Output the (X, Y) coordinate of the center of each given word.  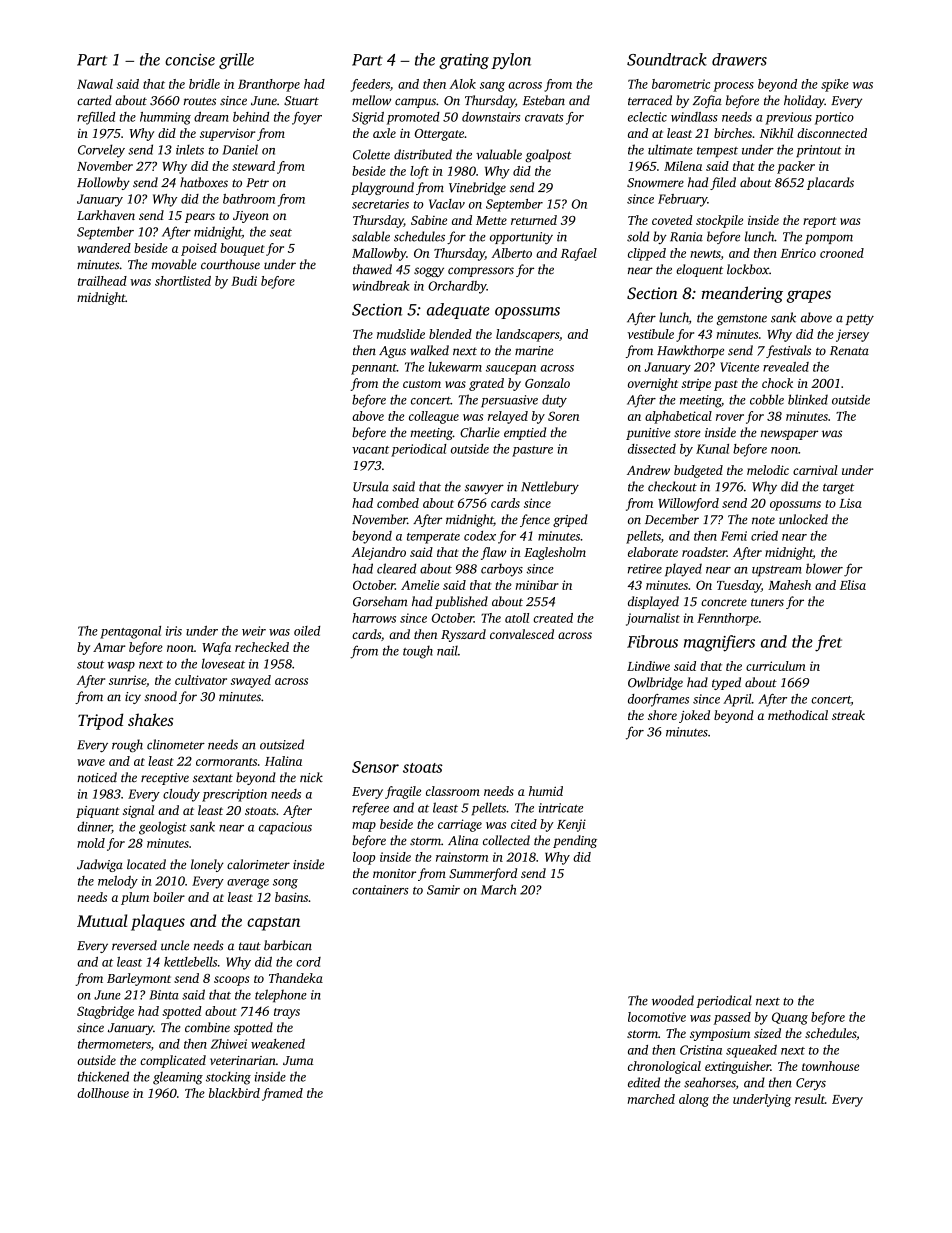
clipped (647, 254)
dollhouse (103, 1093)
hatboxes (204, 182)
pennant (374, 369)
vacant (370, 450)
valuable (499, 154)
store (687, 433)
